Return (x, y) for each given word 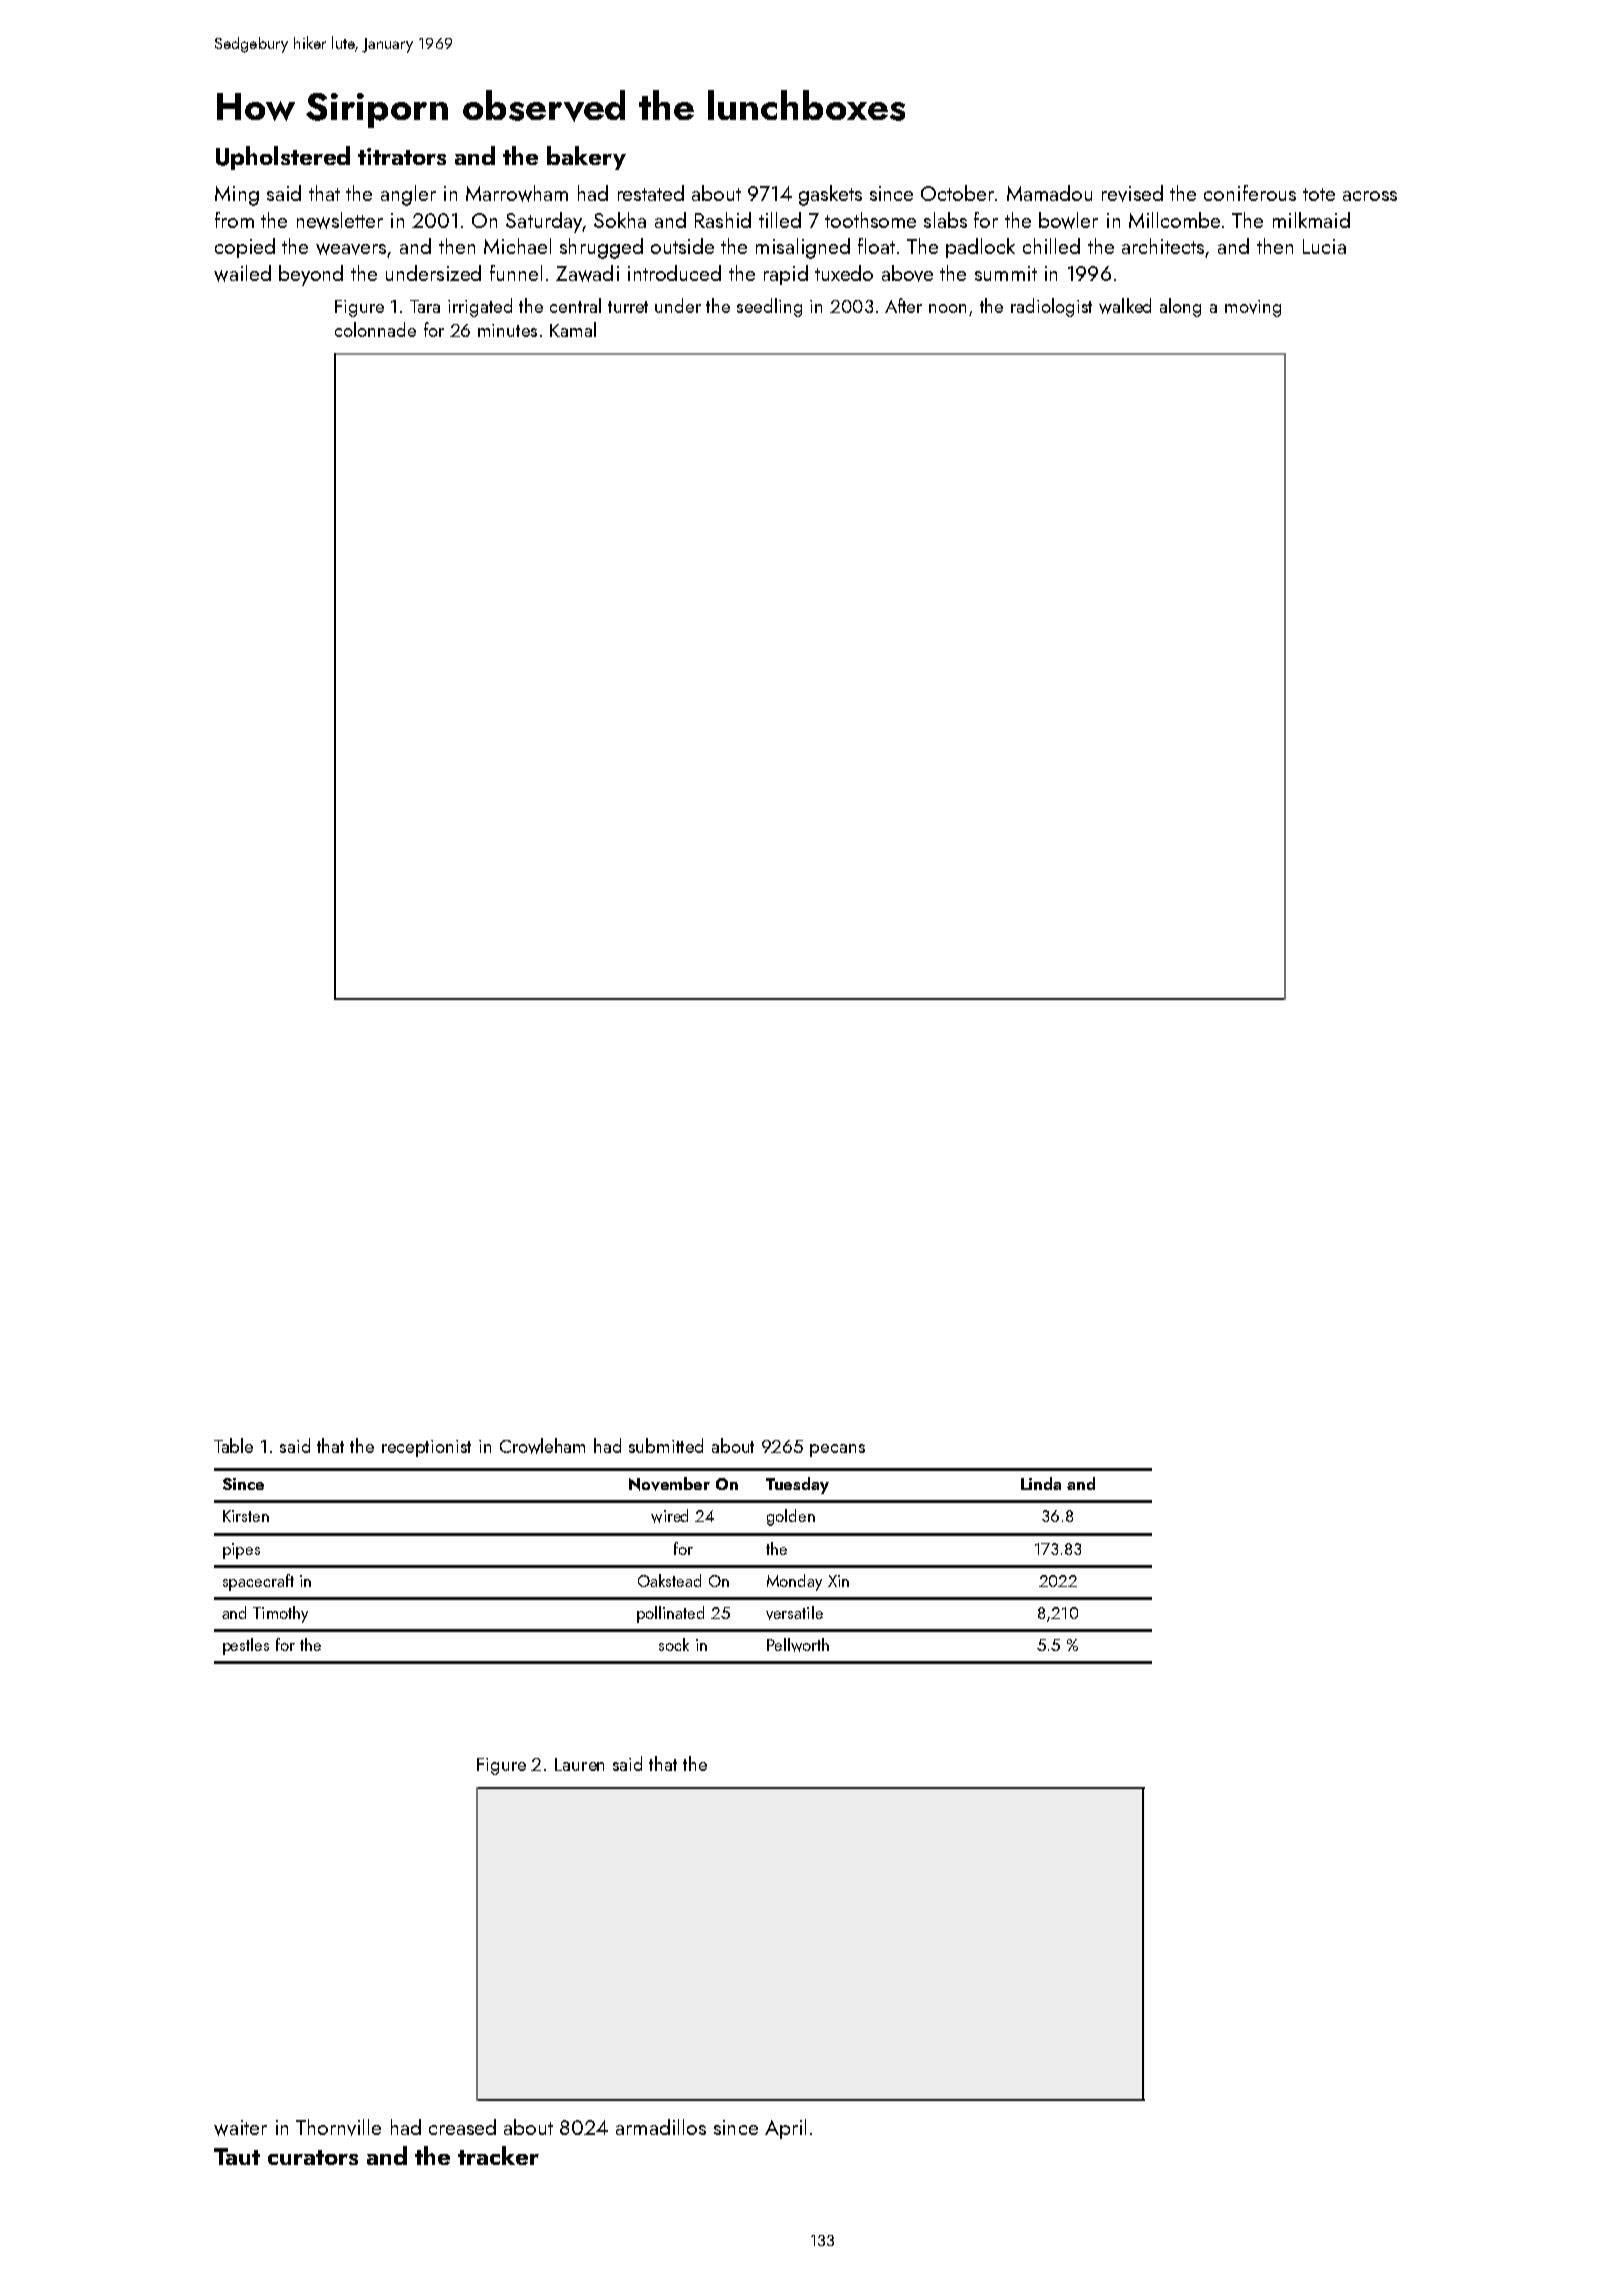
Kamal (573, 329)
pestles (246, 1646)
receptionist (426, 1448)
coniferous (1250, 193)
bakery (586, 158)
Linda (1041, 1483)
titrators (402, 156)
